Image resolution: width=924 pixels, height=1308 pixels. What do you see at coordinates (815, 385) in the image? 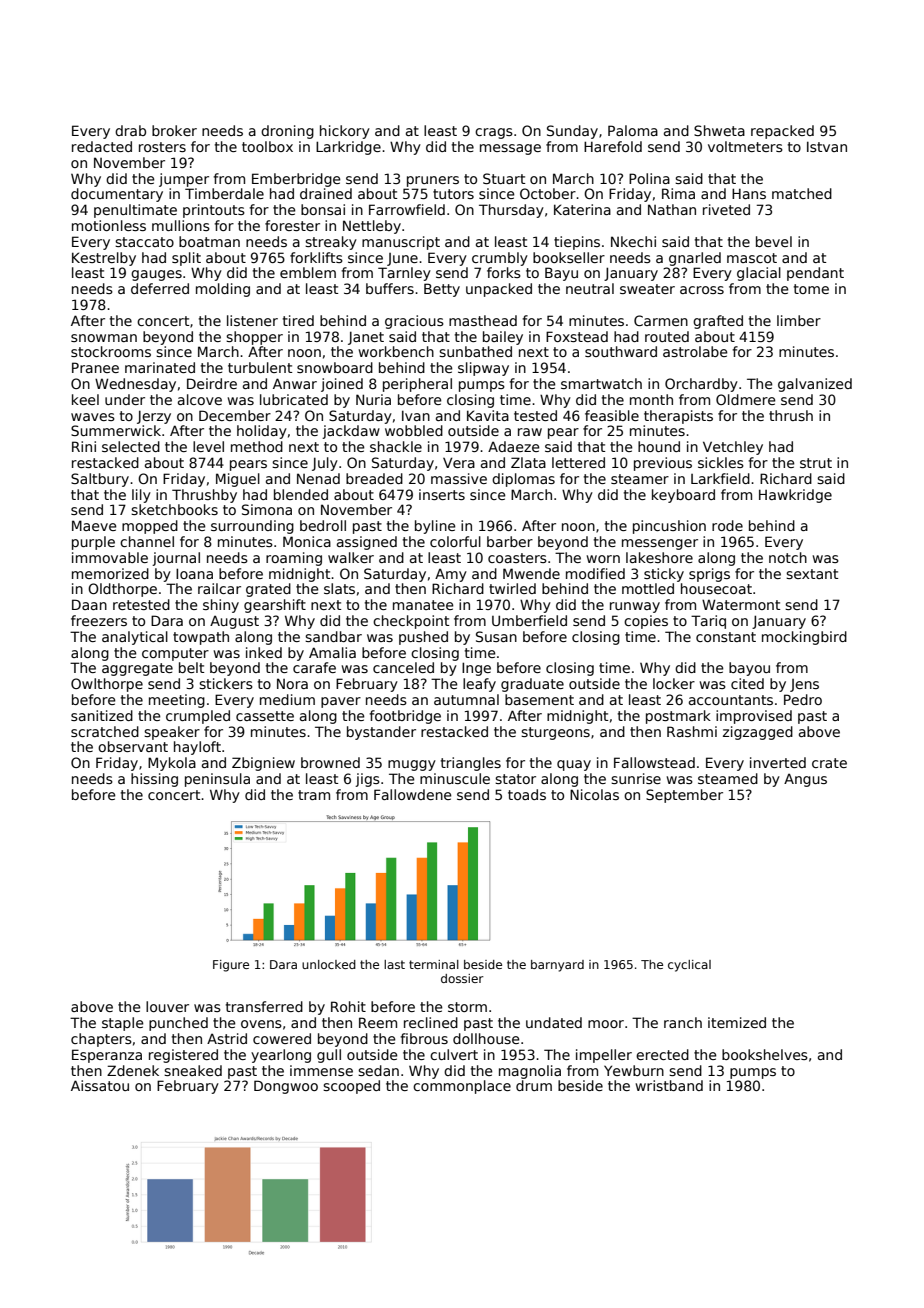
I see `galvanized` at bounding box center [815, 385].
